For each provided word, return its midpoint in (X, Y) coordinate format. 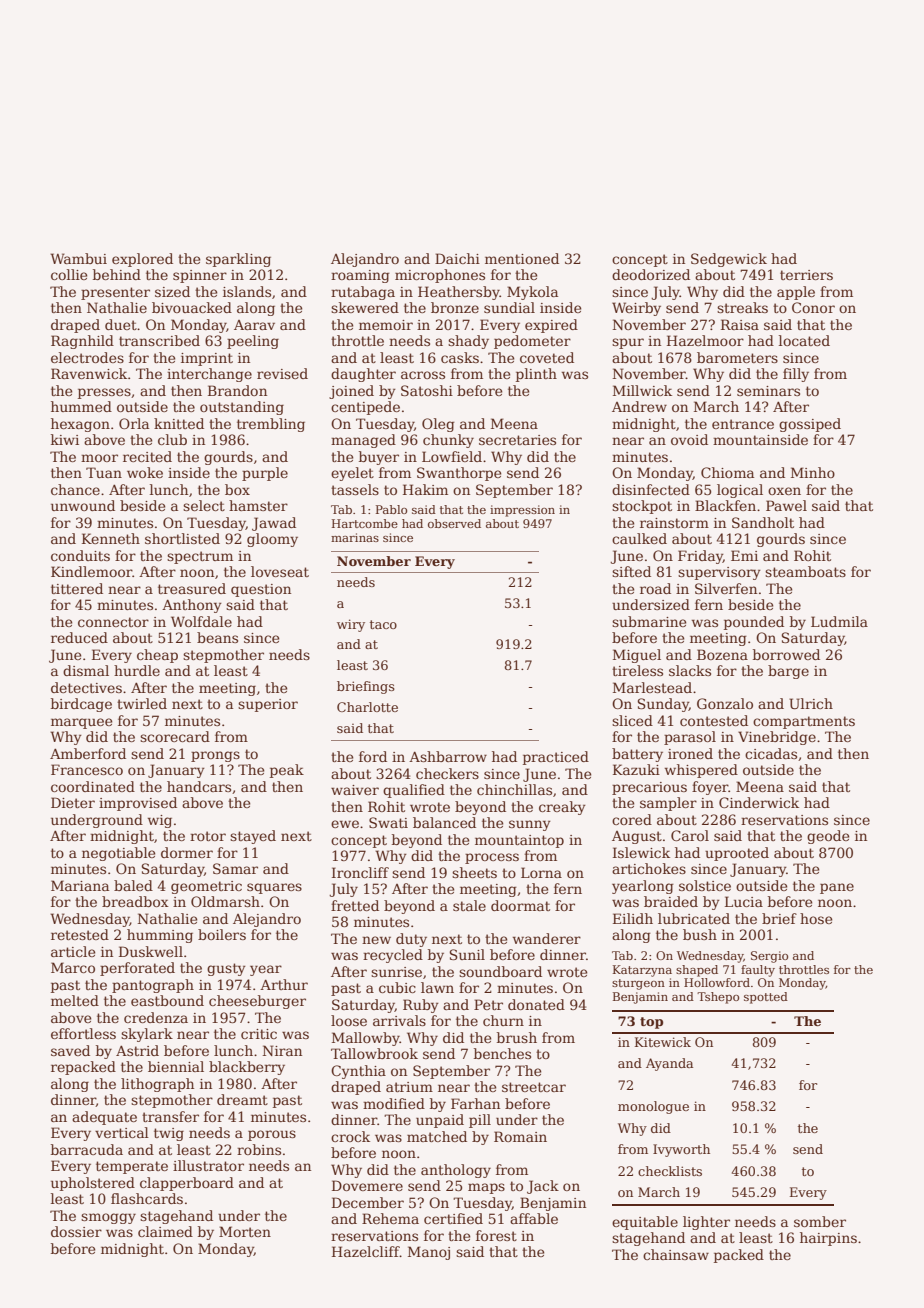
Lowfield (452, 456)
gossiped (810, 425)
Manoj (429, 1253)
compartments (804, 722)
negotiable (118, 854)
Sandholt (763, 522)
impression (522, 511)
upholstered (93, 1184)
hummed (81, 406)
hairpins (828, 1239)
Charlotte (367, 707)
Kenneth (111, 538)
